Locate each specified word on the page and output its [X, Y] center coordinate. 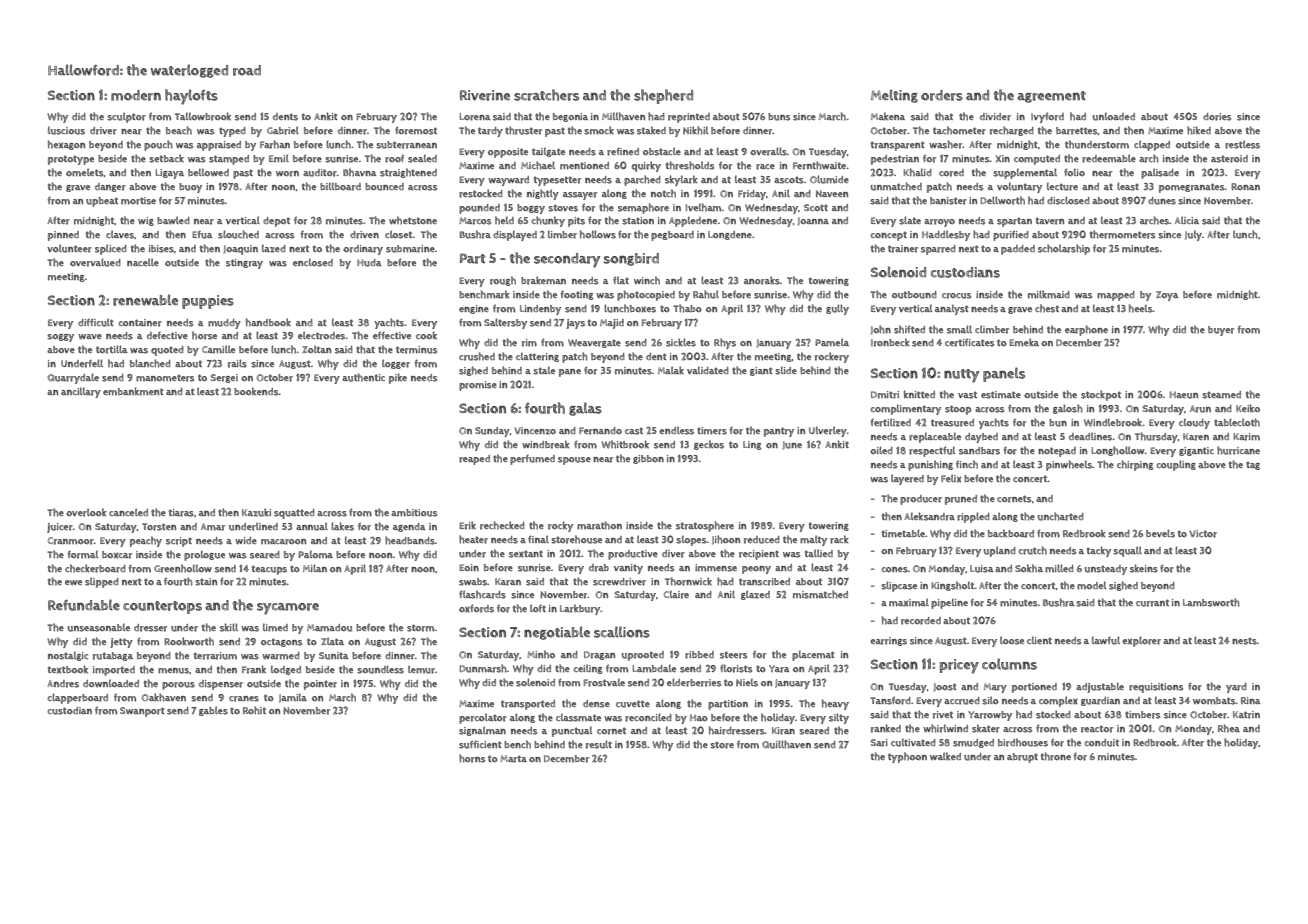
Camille [218, 349]
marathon [599, 525]
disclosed [1068, 200]
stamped [229, 160]
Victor [1203, 534]
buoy [190, 188]
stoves [563, 208]
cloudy [1194, 423]
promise [478, 386]
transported [528, 705]
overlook [86, 512]
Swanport [142, 712]
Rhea [1229, 728]
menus [173, 671]
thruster [523, 130]
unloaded [1114, 116]
